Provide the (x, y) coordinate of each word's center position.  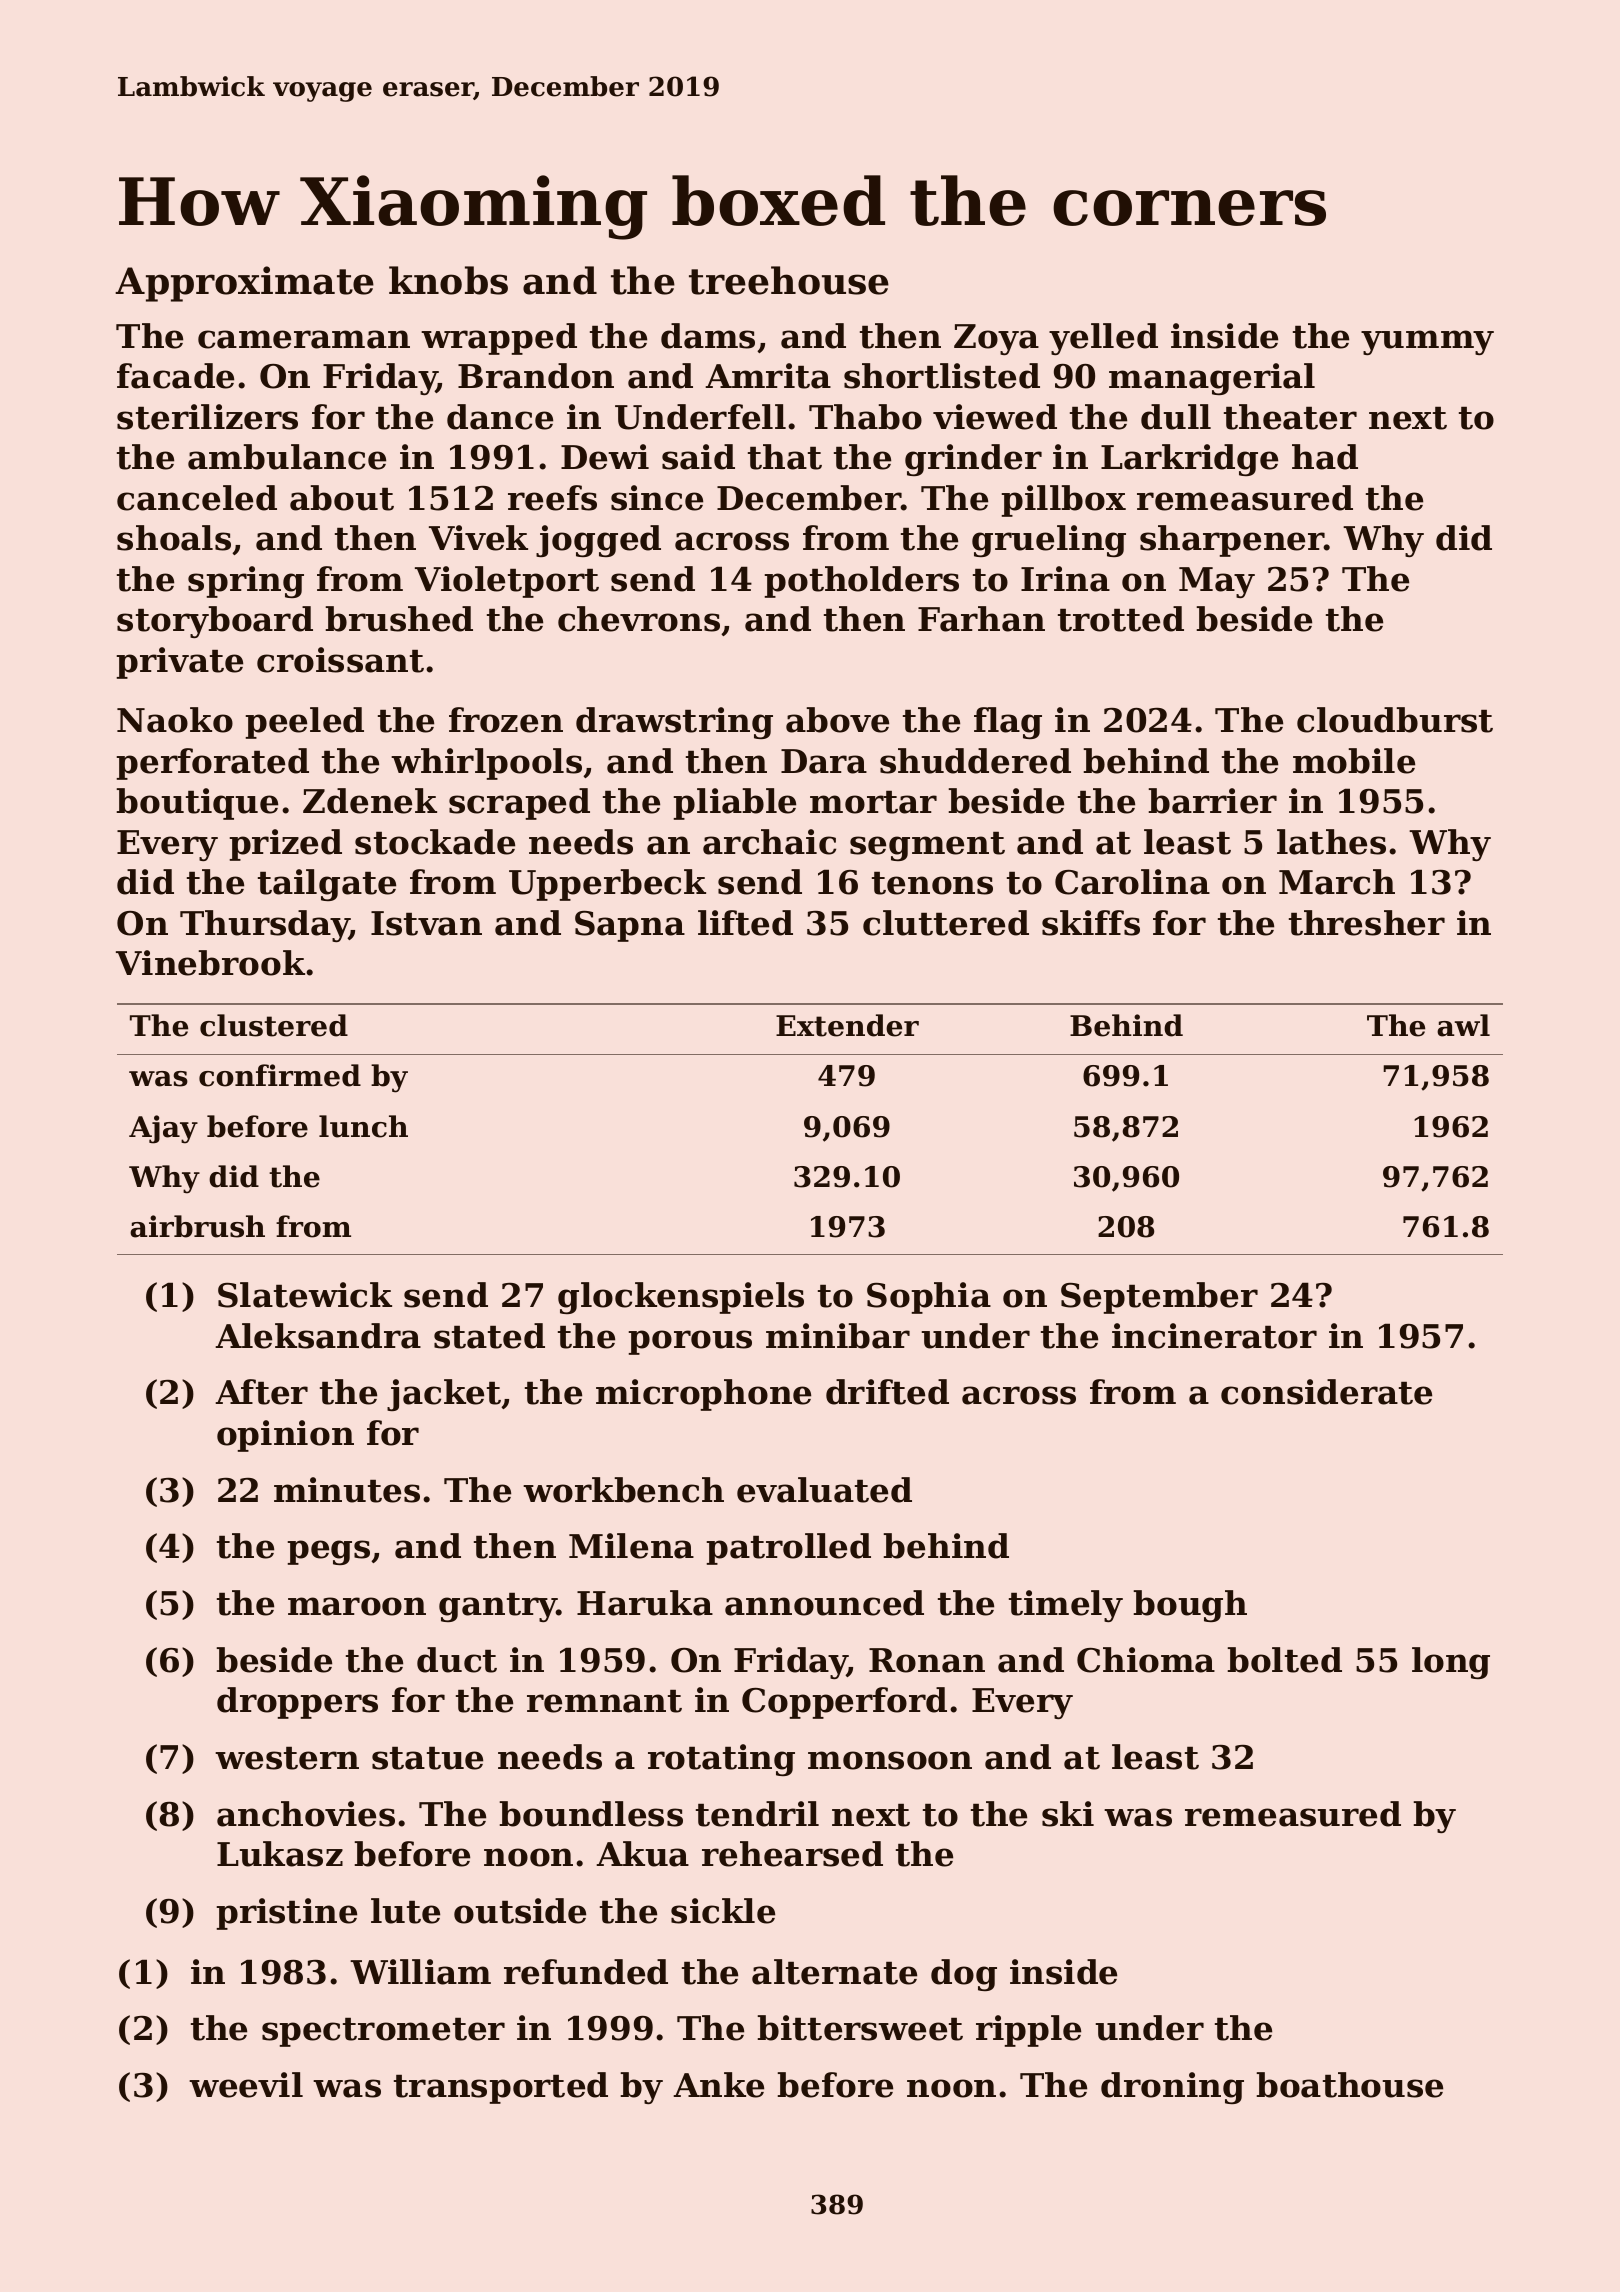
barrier (1212, 801)
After (261, 1392)
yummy (1427, 342)
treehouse (789, 280)
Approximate (244, 284)
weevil (246, 2085)
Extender (847, 1025)
